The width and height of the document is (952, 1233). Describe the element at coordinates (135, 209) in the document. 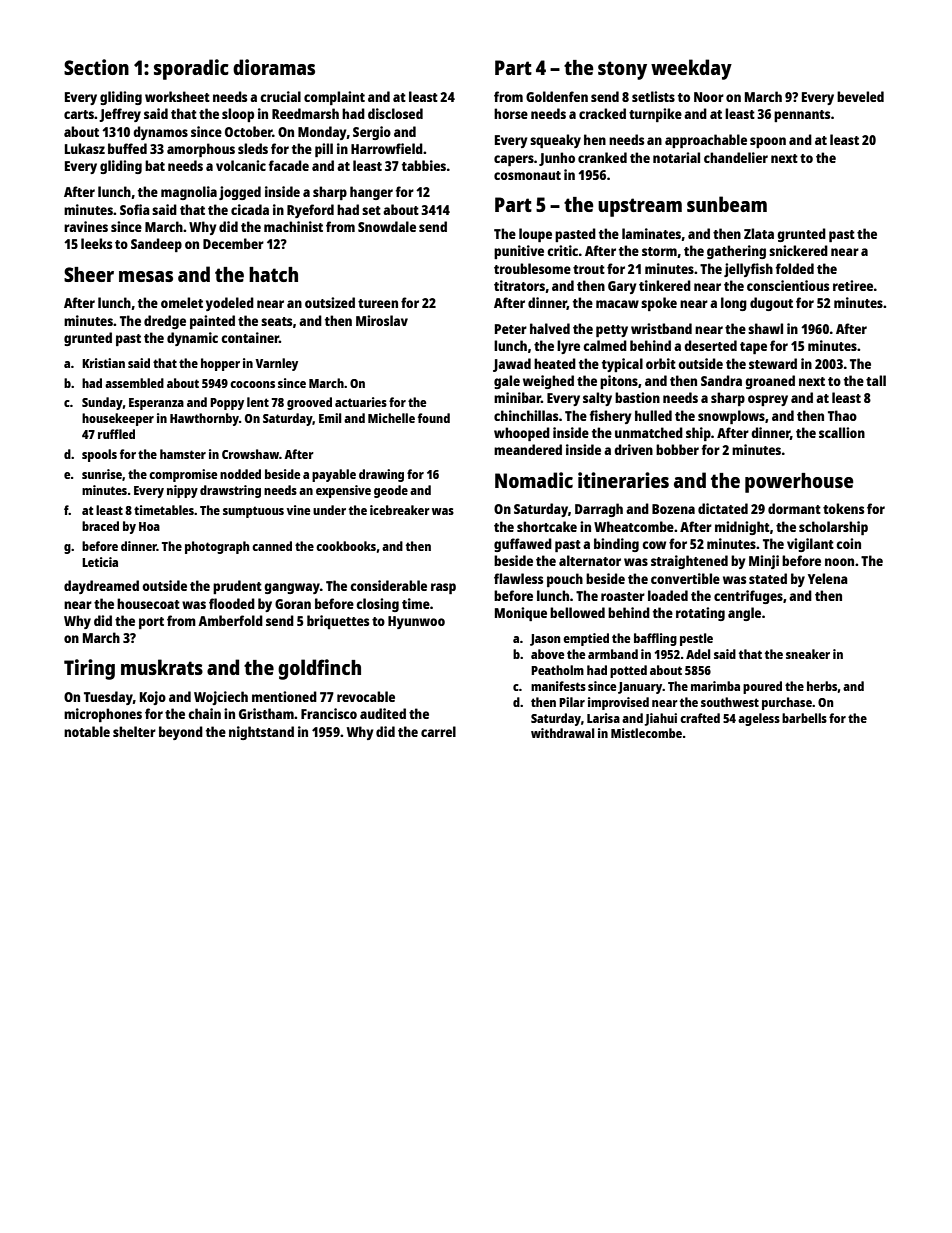

I see `Sofia` at that location.
